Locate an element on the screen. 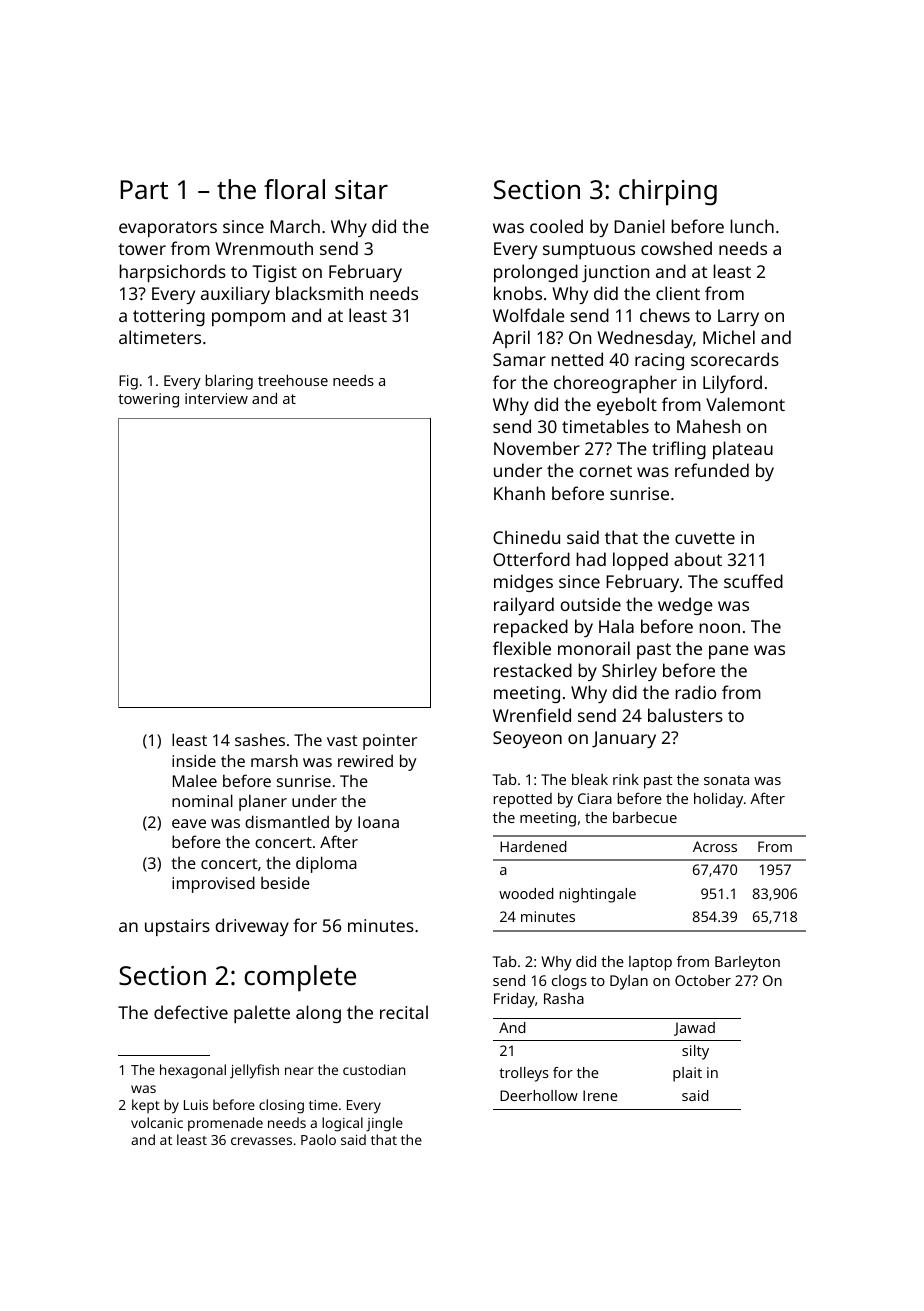 The image size is (924, 1311). lunch is located at coordinates (752, 226).
